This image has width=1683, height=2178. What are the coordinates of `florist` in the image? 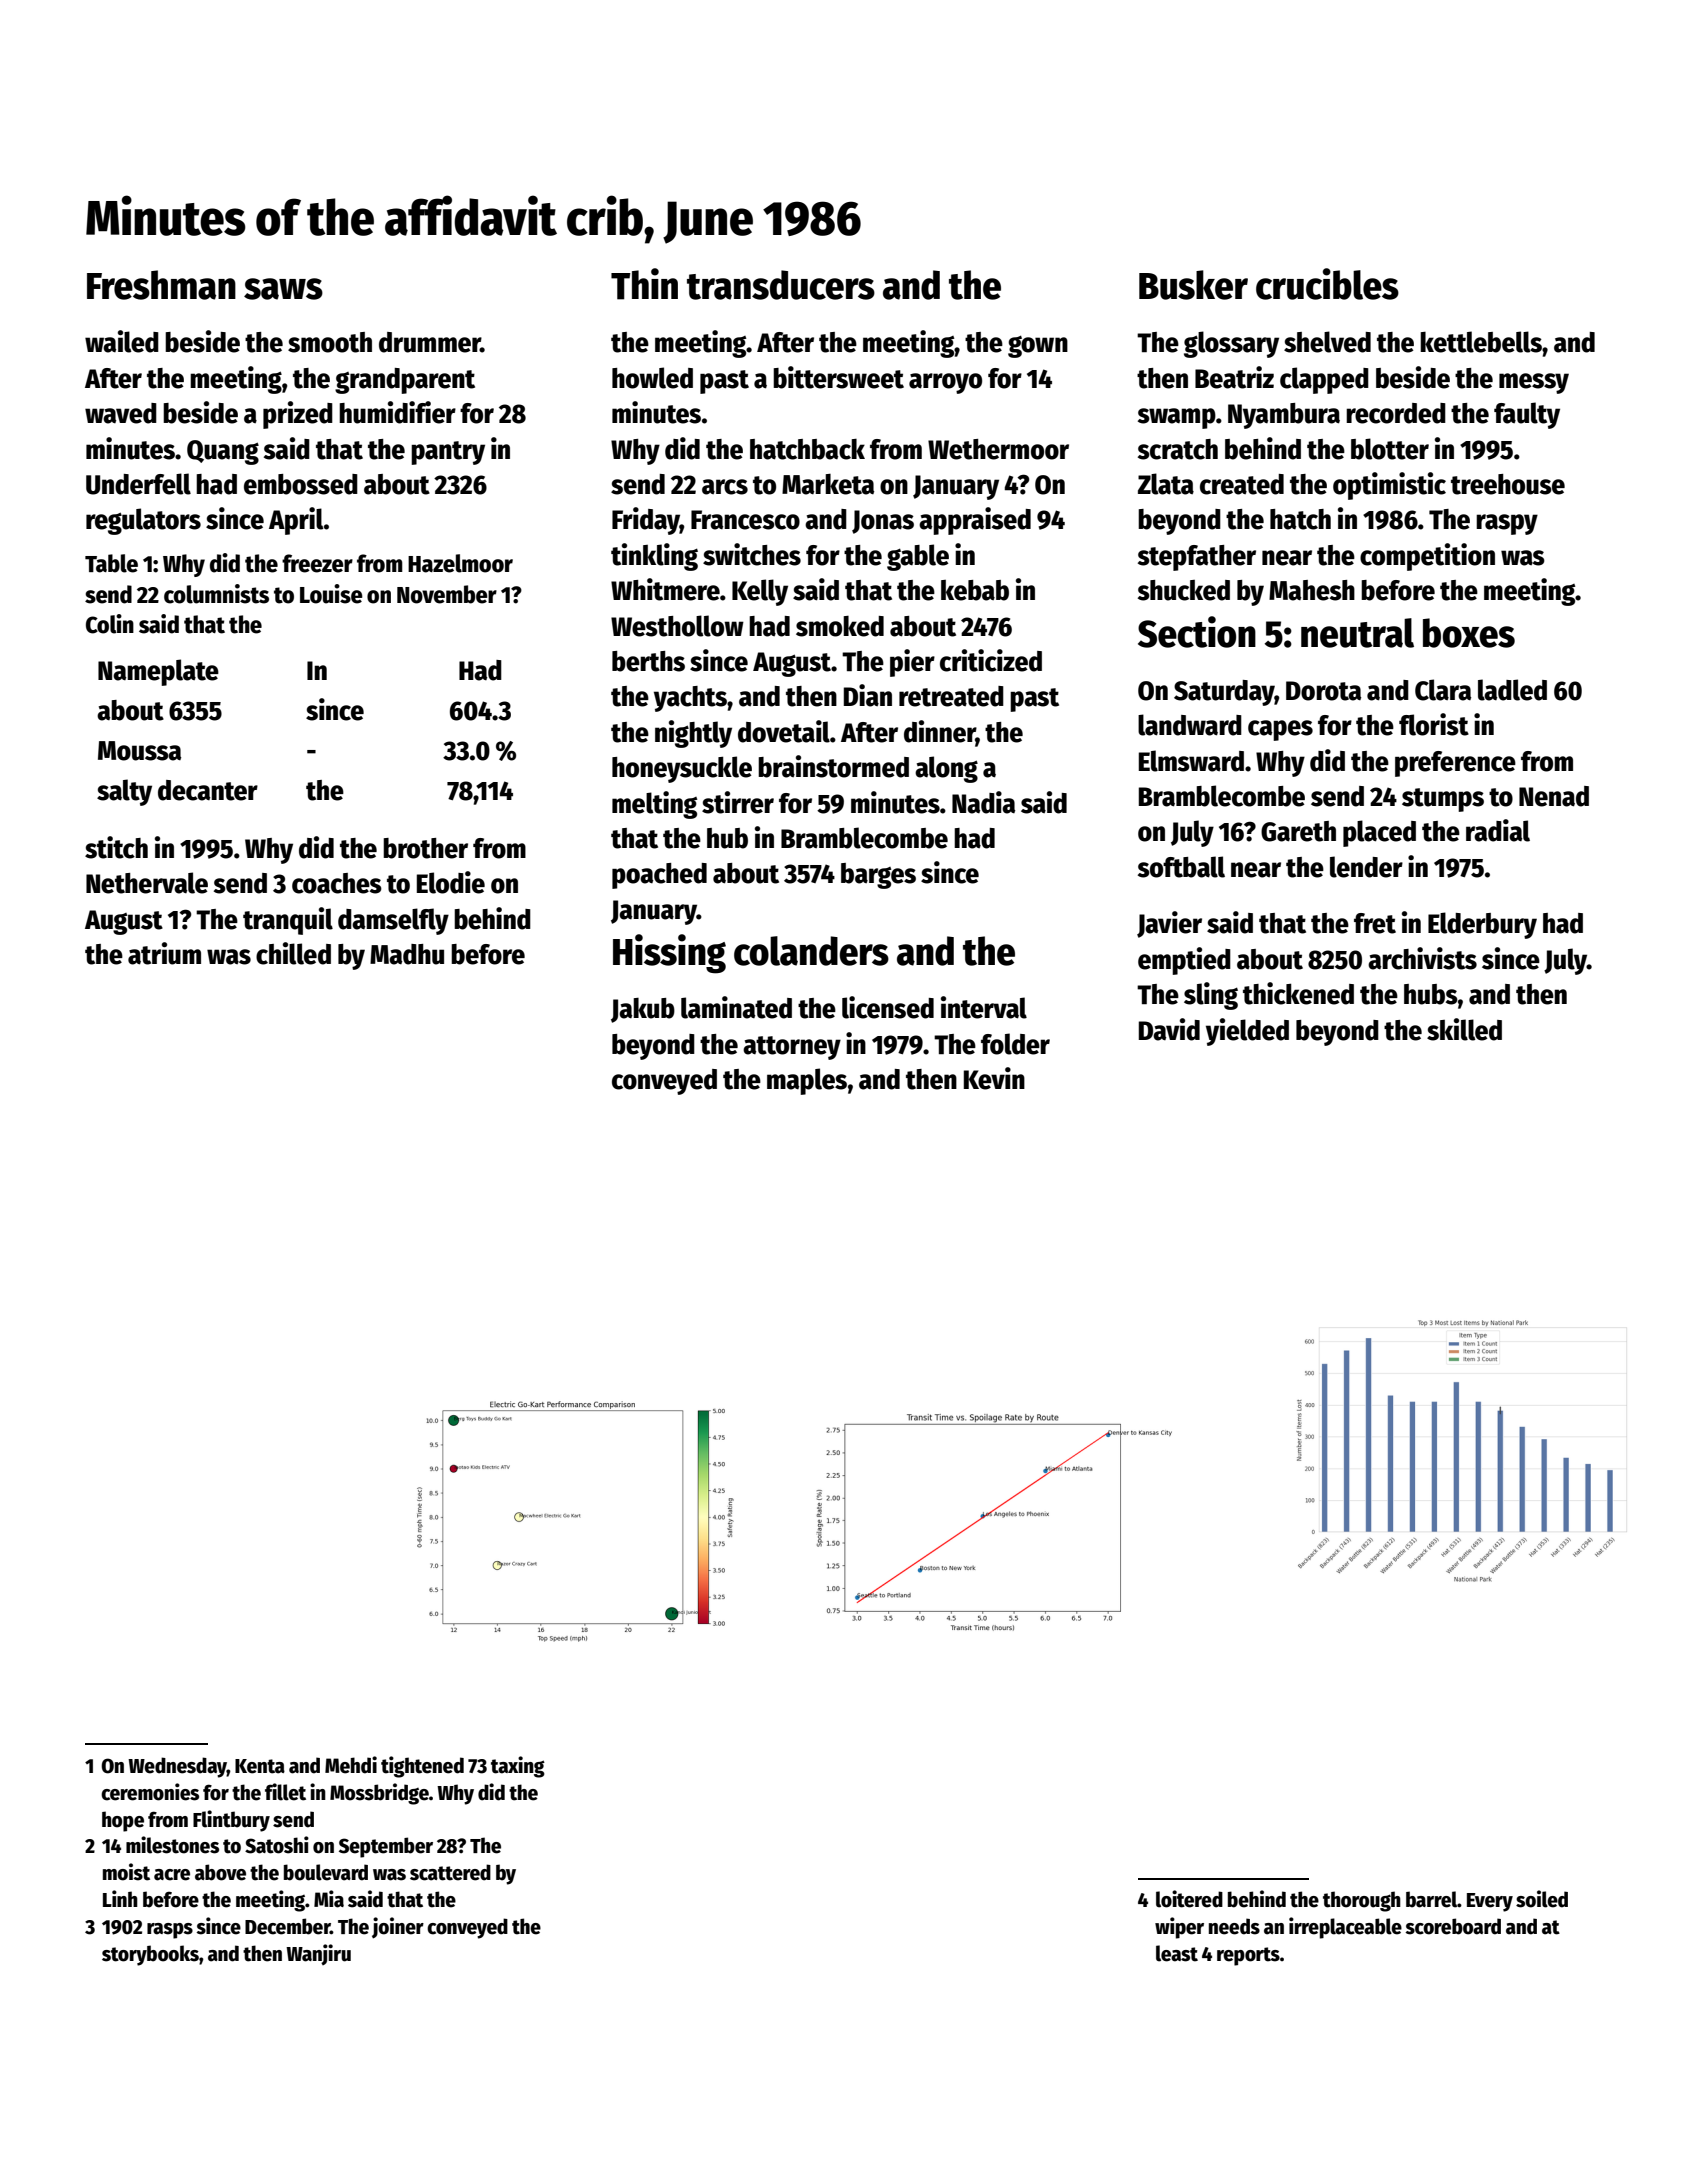 It's located at (1434, 724).
